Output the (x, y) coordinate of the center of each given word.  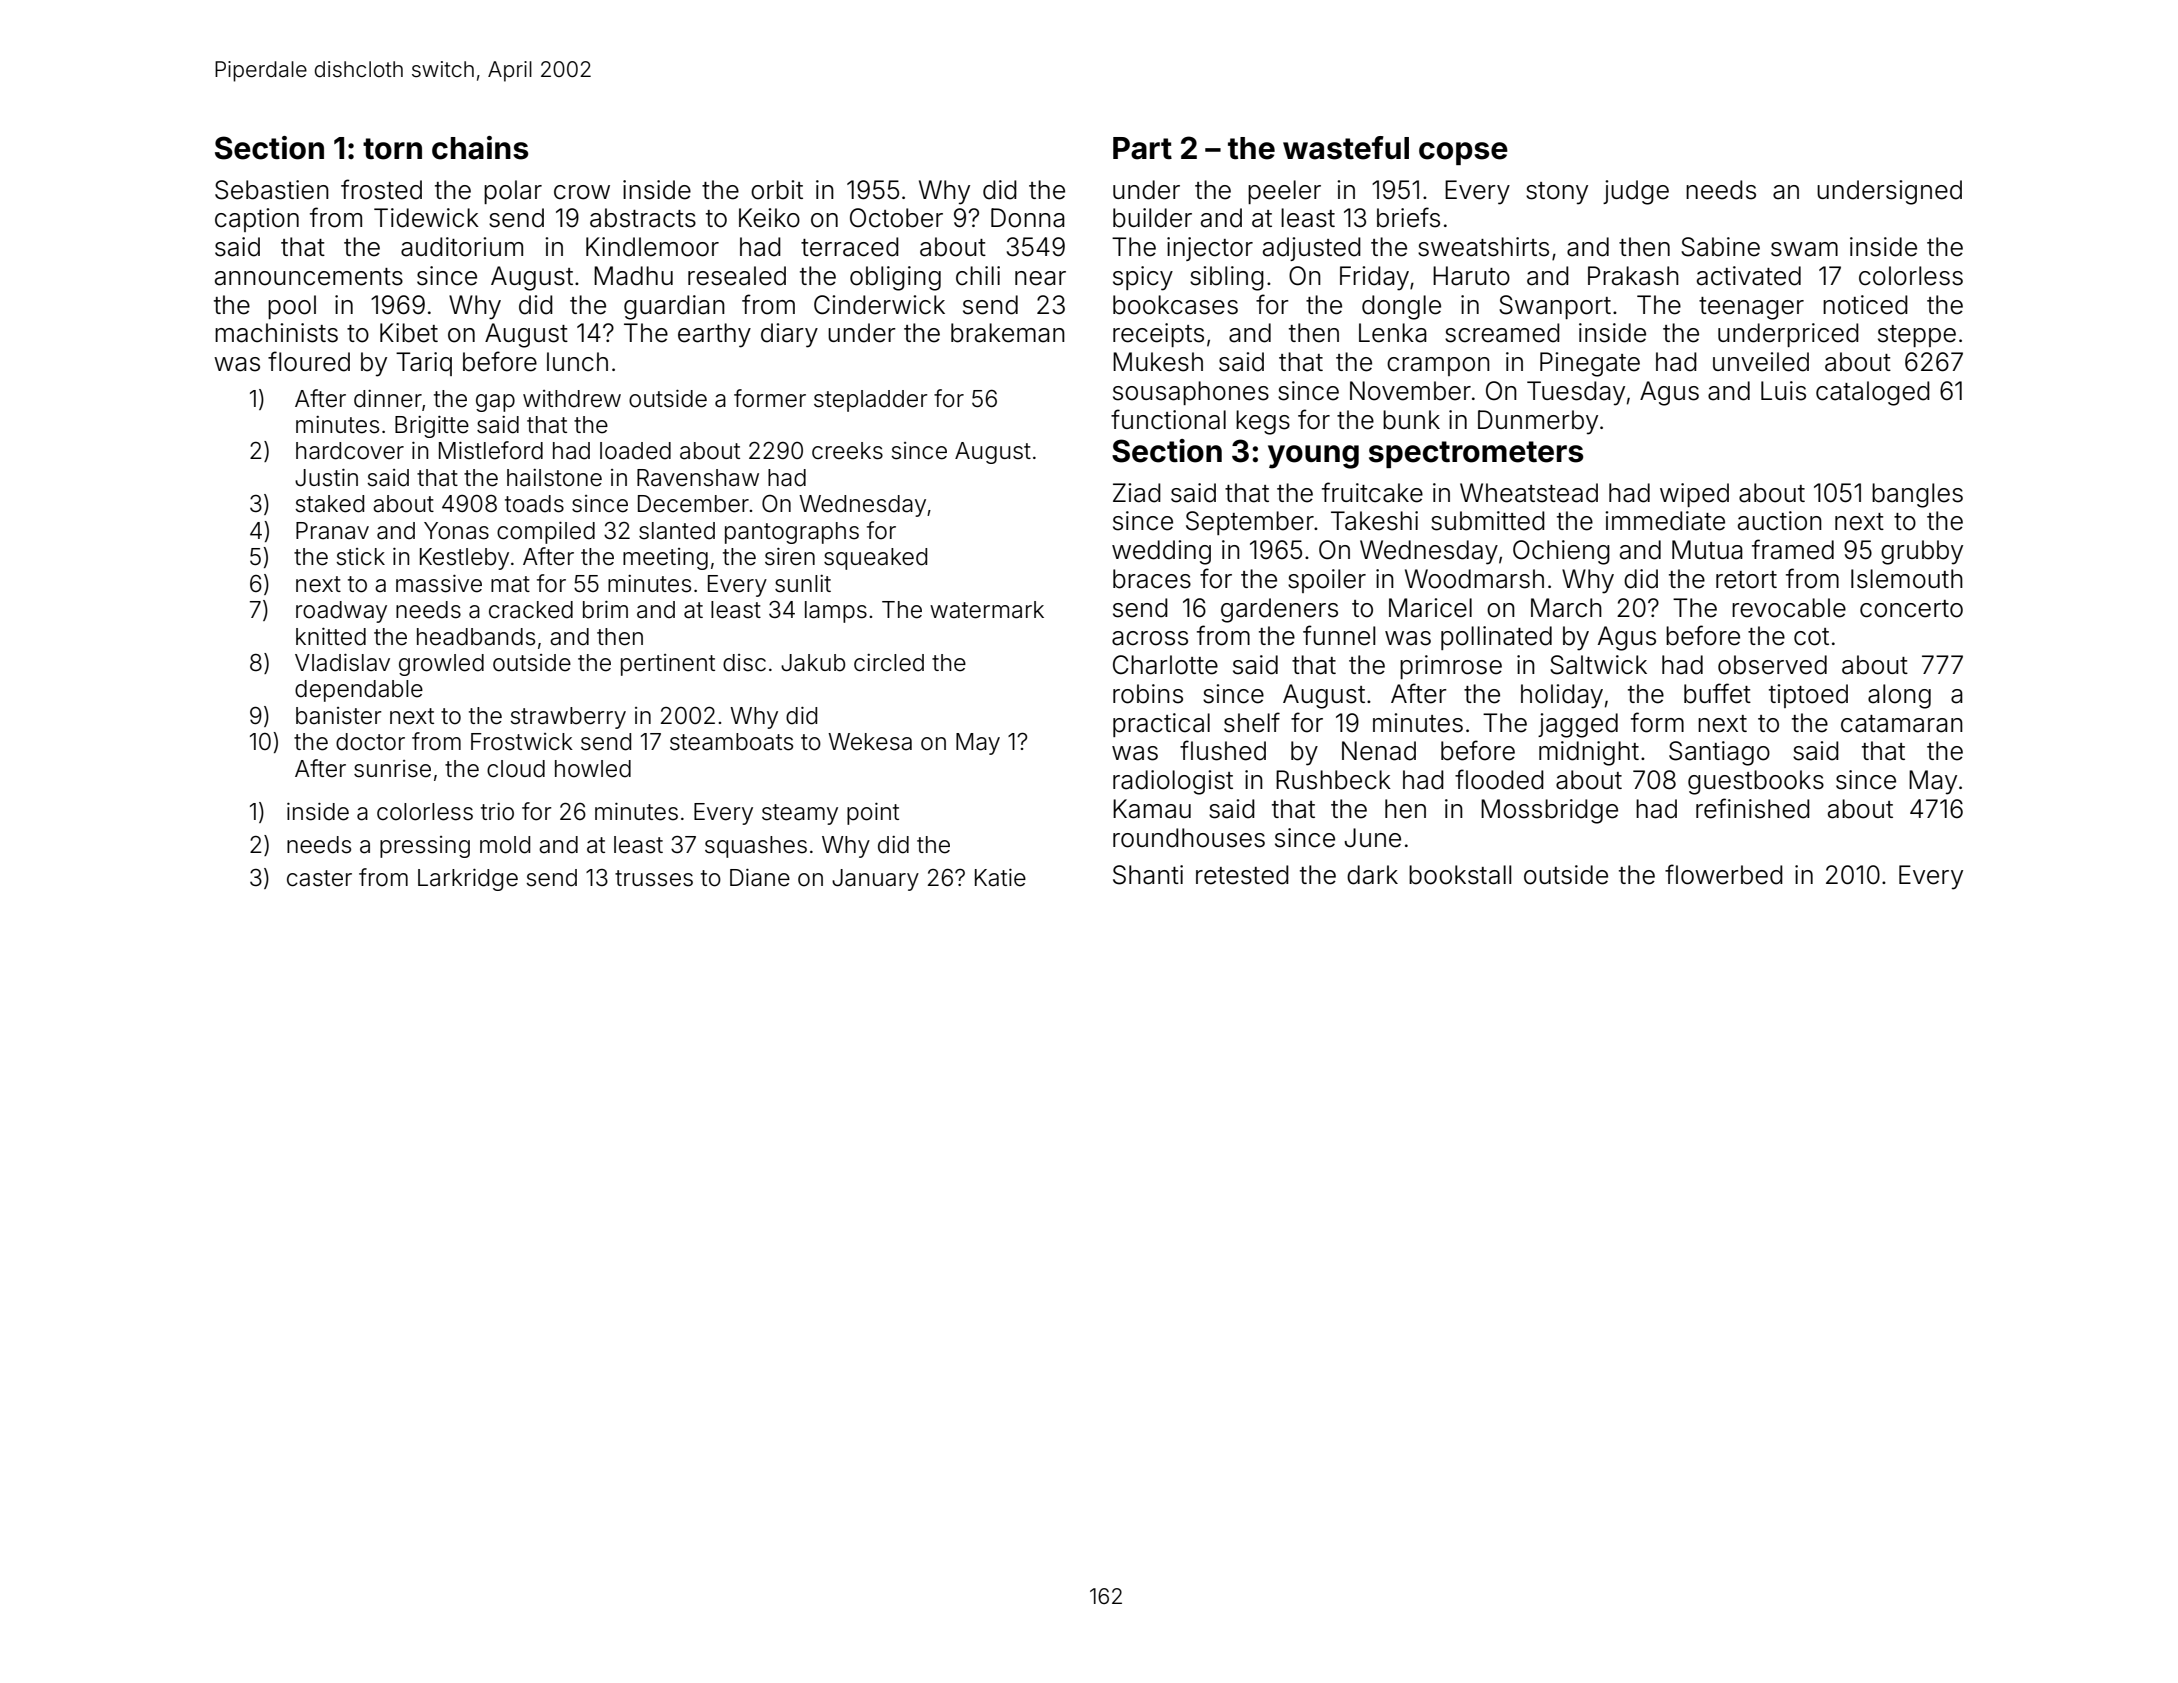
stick (360, 557)
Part (1142, 148)
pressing (425, 847)
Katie (1000, 878)
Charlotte (1165, 665)
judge (1636, 192)
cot (1811, 637)
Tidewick (426, 218)
